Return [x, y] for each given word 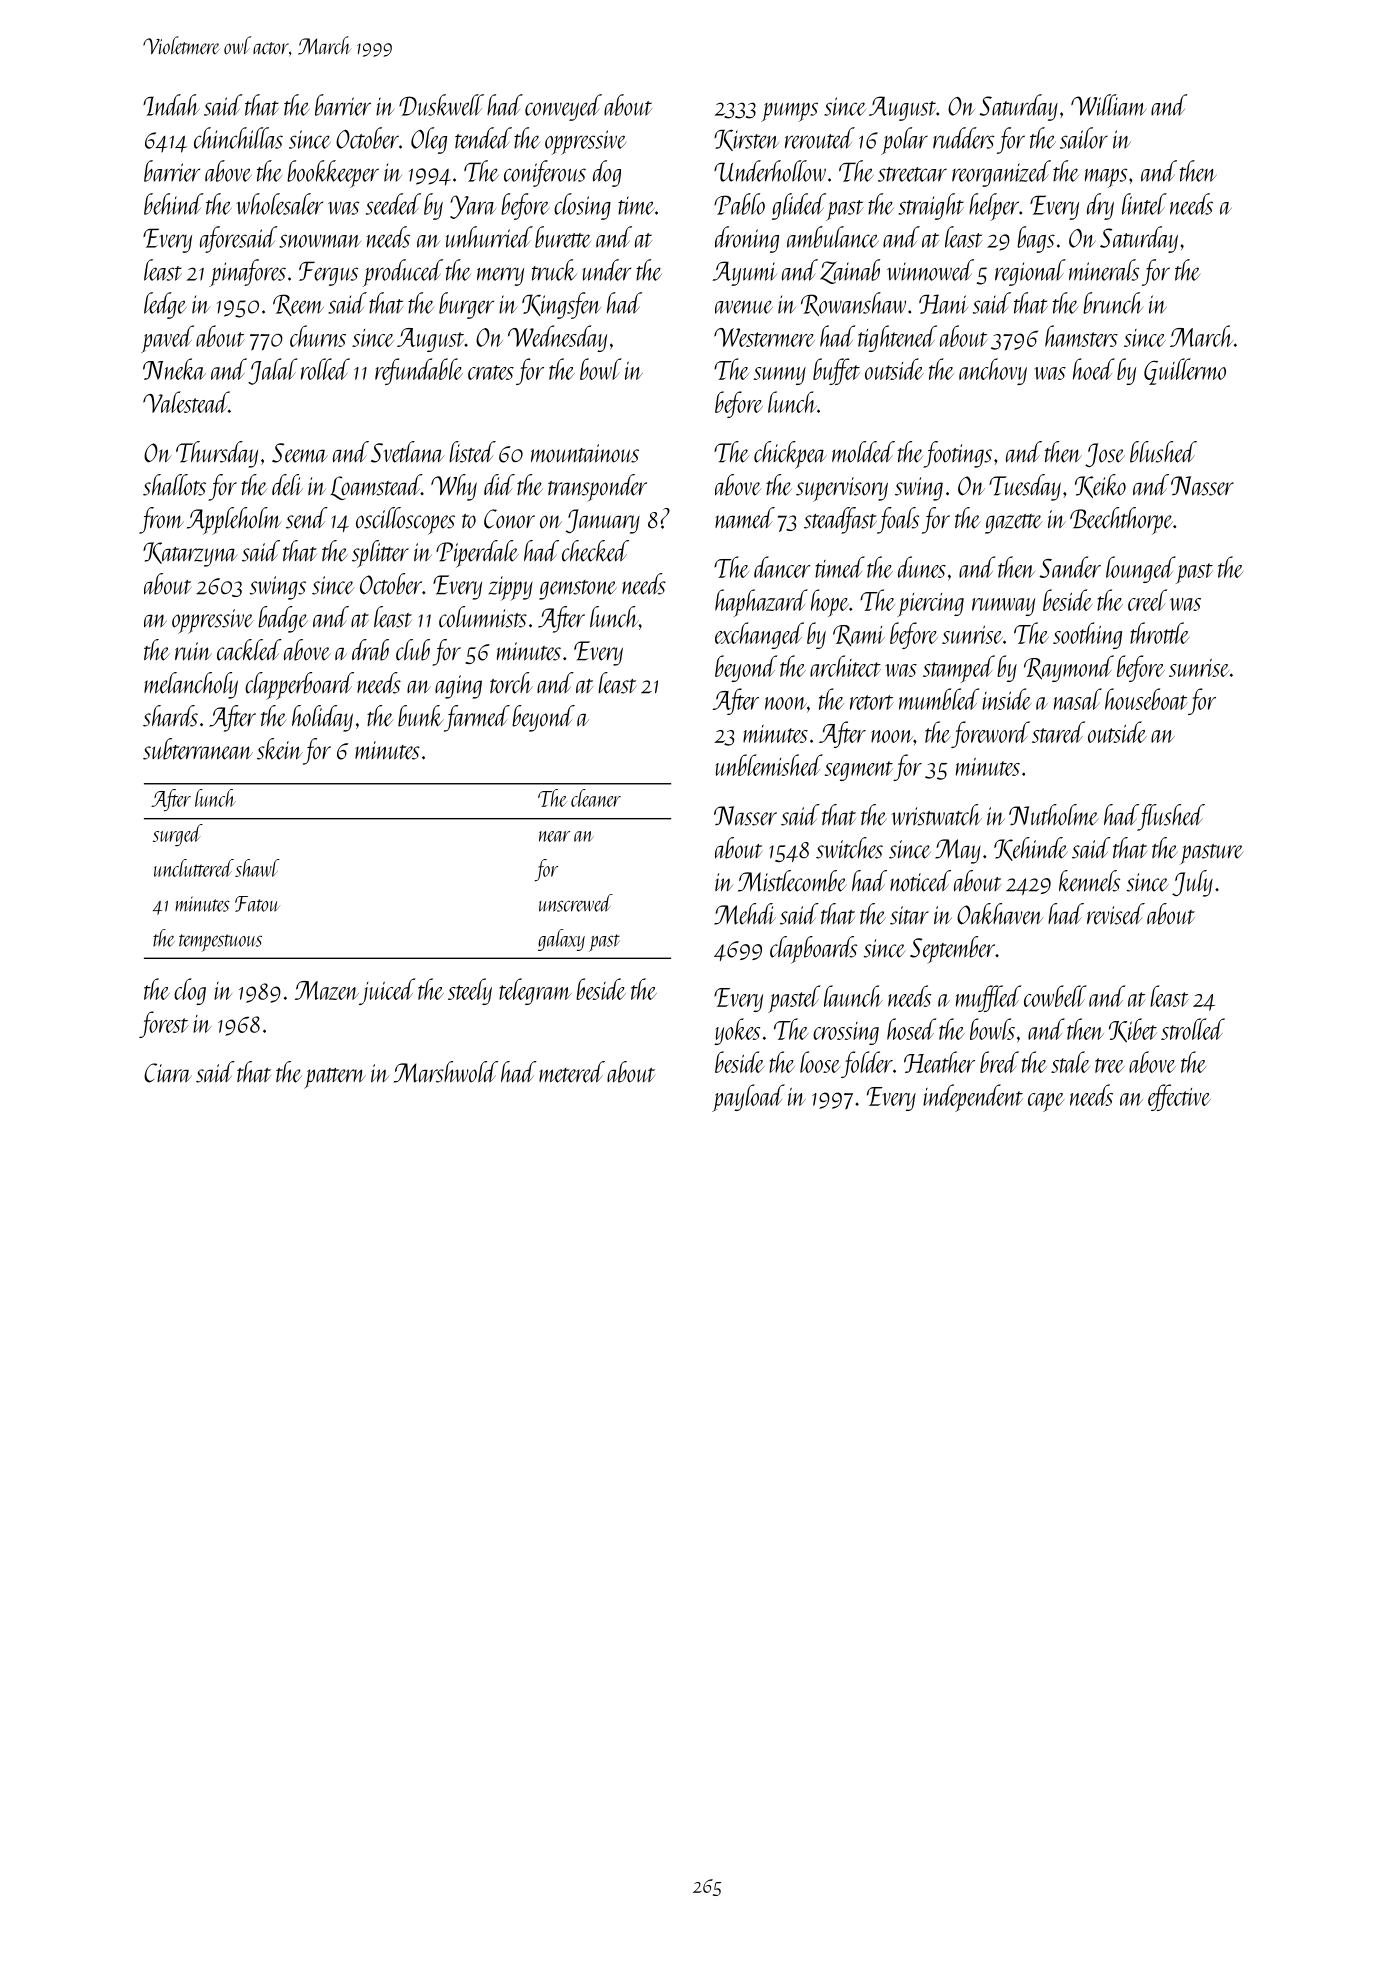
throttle [1159, 633]
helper [994, 207]
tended [483, 138]
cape [1046, 1102]
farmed [477, 718]
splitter [380, 554]
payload [748, 1098]
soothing [1087, 635]
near [554, 836]
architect [845, 666]
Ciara [168, 1073]
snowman [320, 241]
